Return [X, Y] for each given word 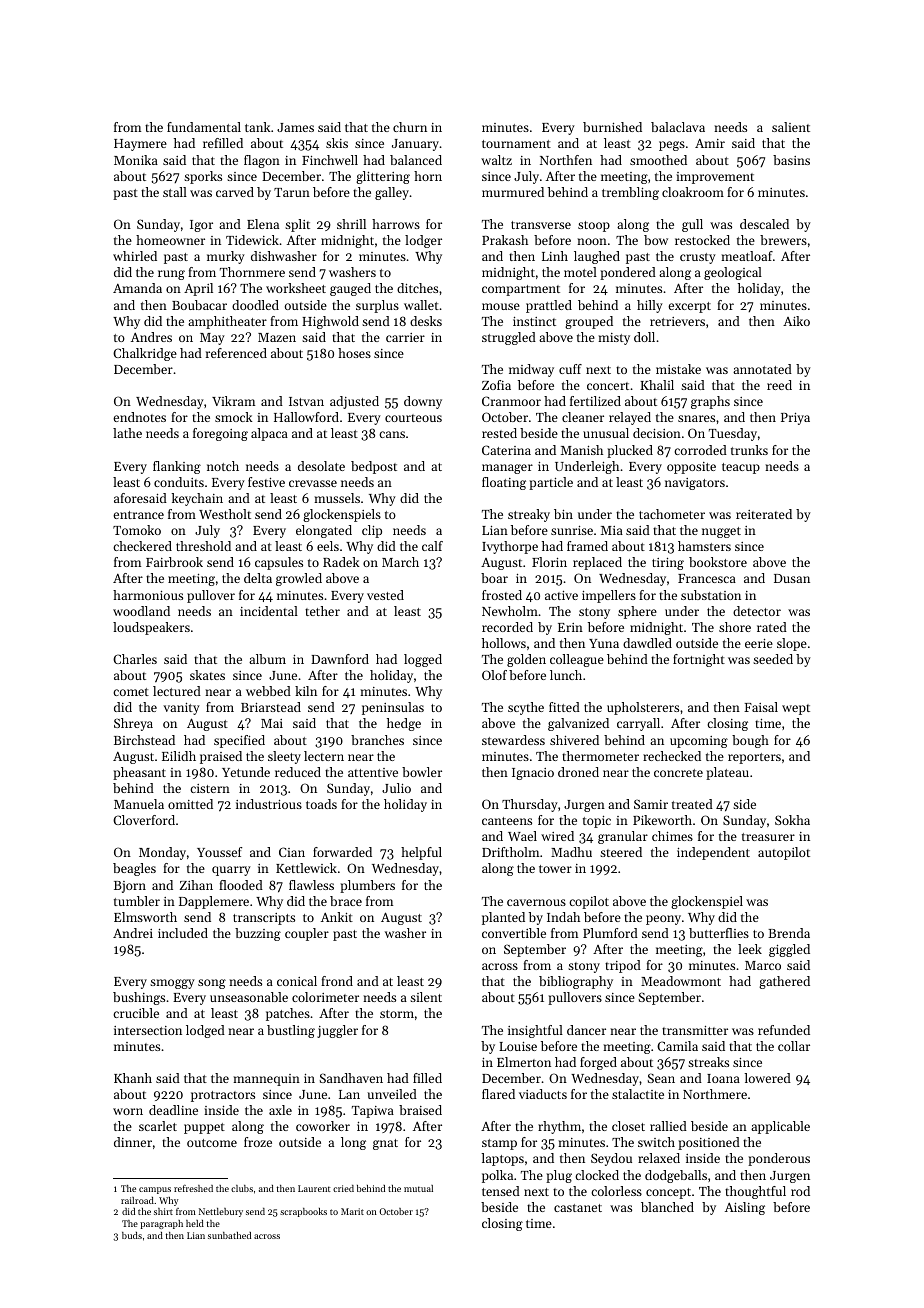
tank [257, 127]
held [195, 1223]
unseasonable [249, 997]
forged [598, 1063]
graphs [710, 402]
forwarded [342, 852]
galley [392, 193]
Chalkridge [145, 354]
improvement [715, 178]
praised [221, 757]
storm [397, 1014]
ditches [417, 288]
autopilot [784, 853]
